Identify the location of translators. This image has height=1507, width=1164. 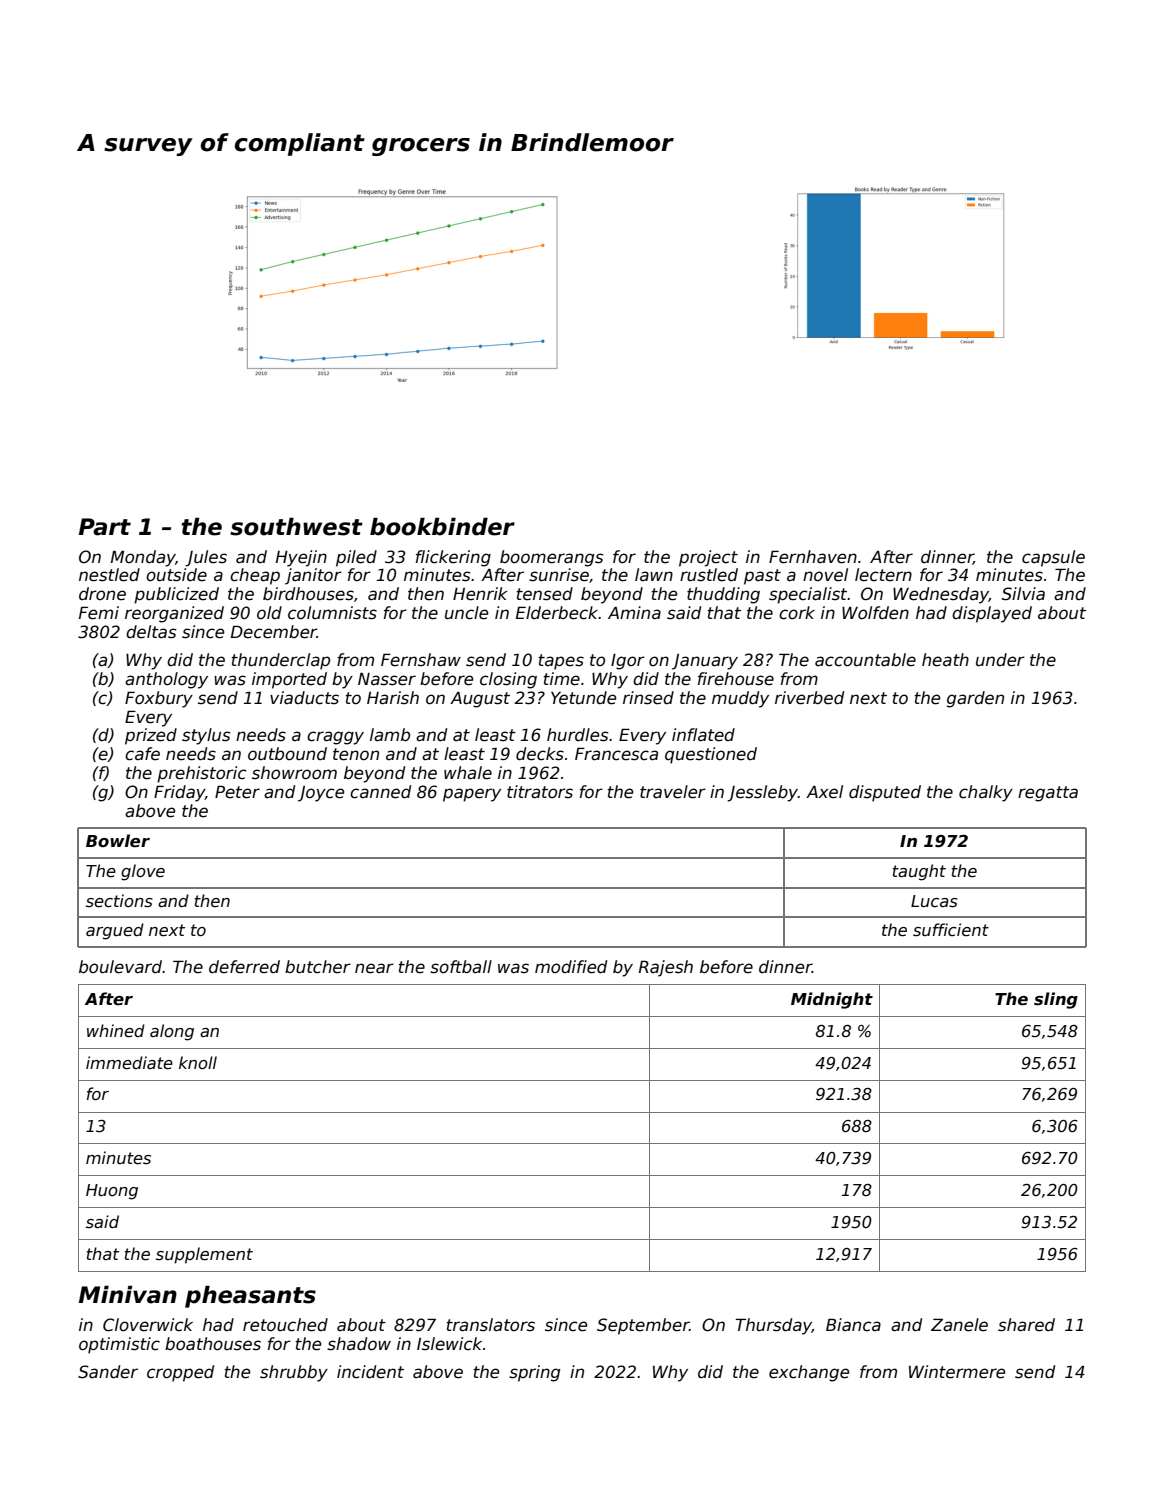
(491, 1325).
